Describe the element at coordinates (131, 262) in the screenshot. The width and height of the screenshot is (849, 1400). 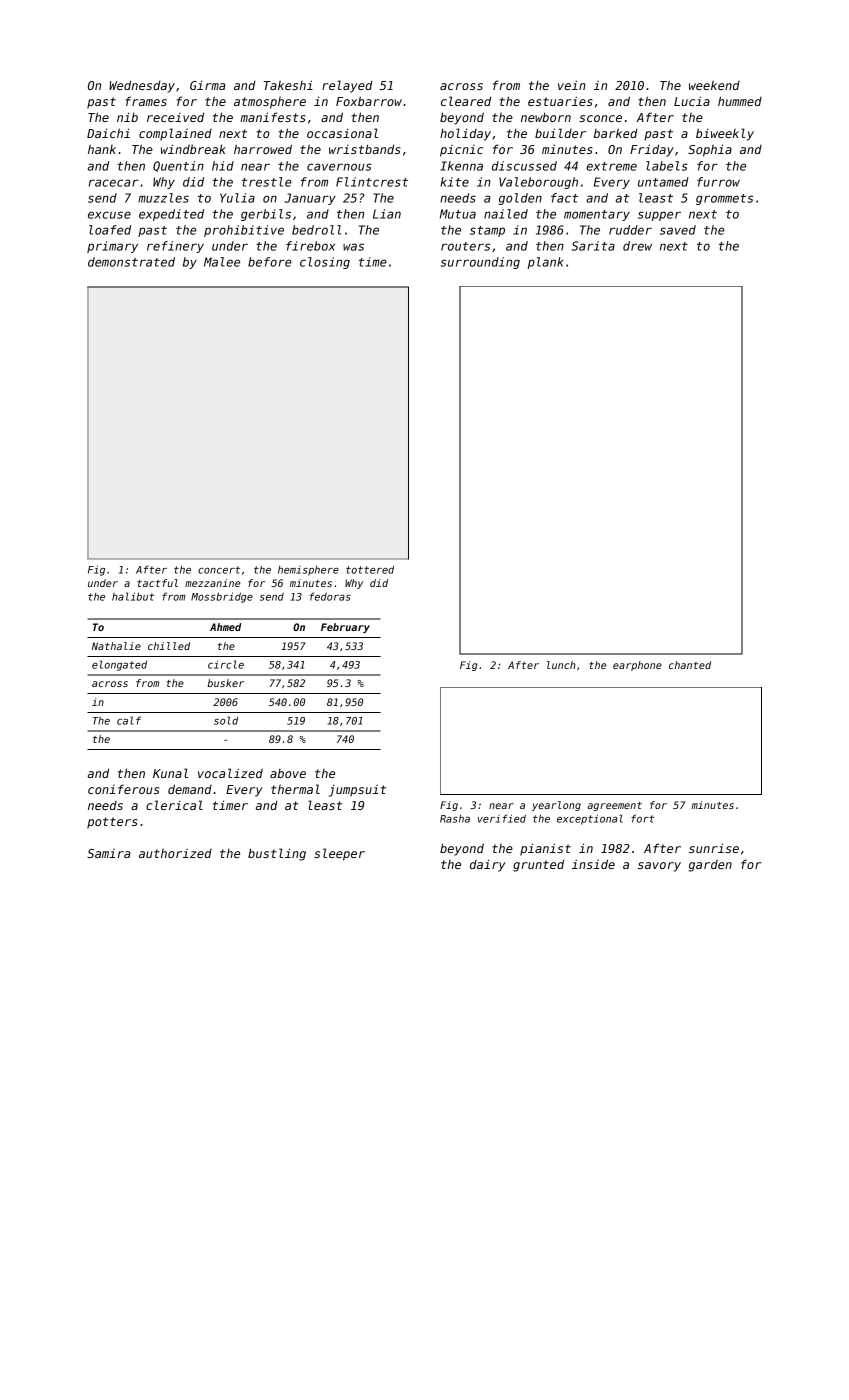
I see `demonstrated` at that location.
